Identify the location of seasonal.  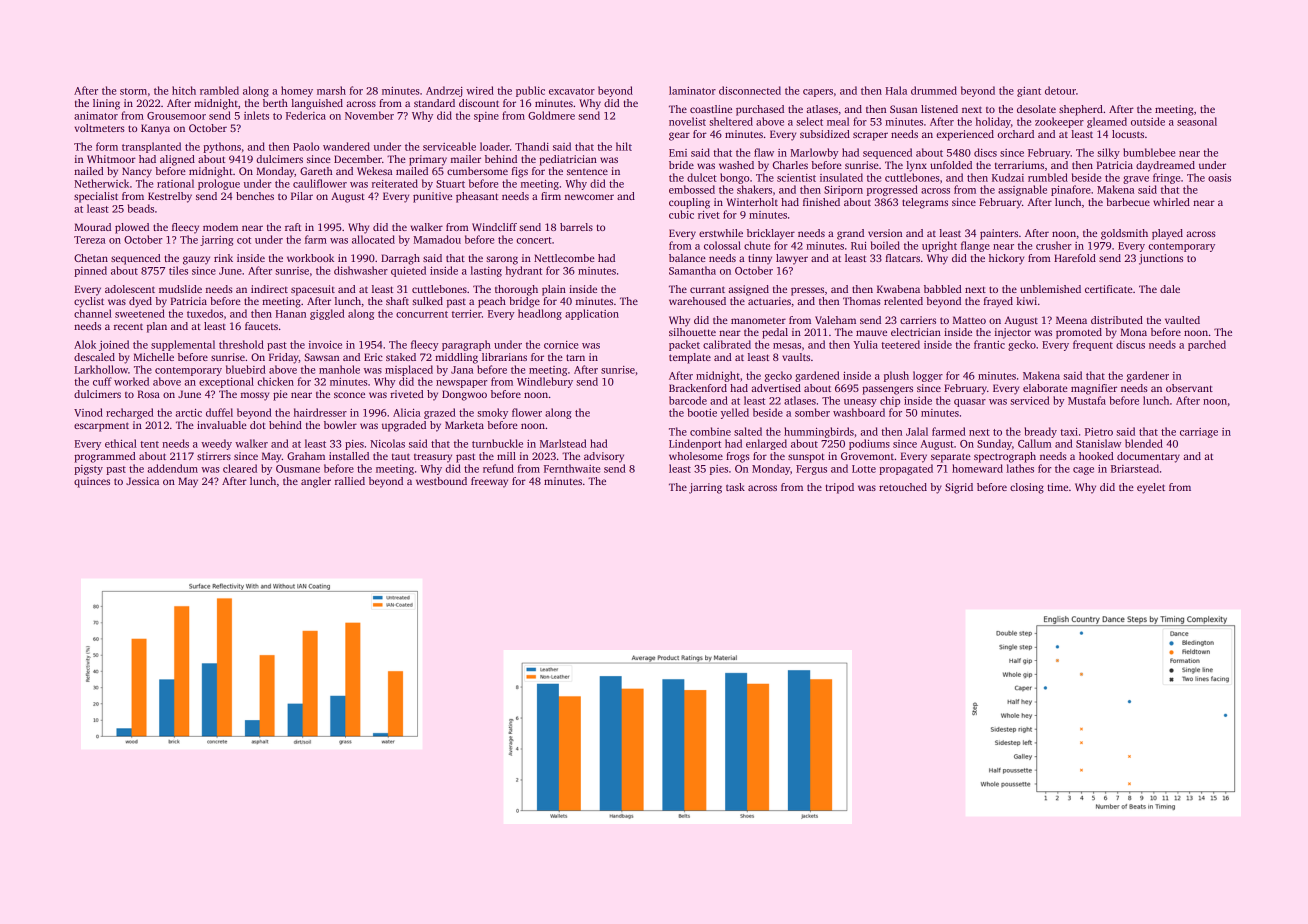
(1197, 121).
